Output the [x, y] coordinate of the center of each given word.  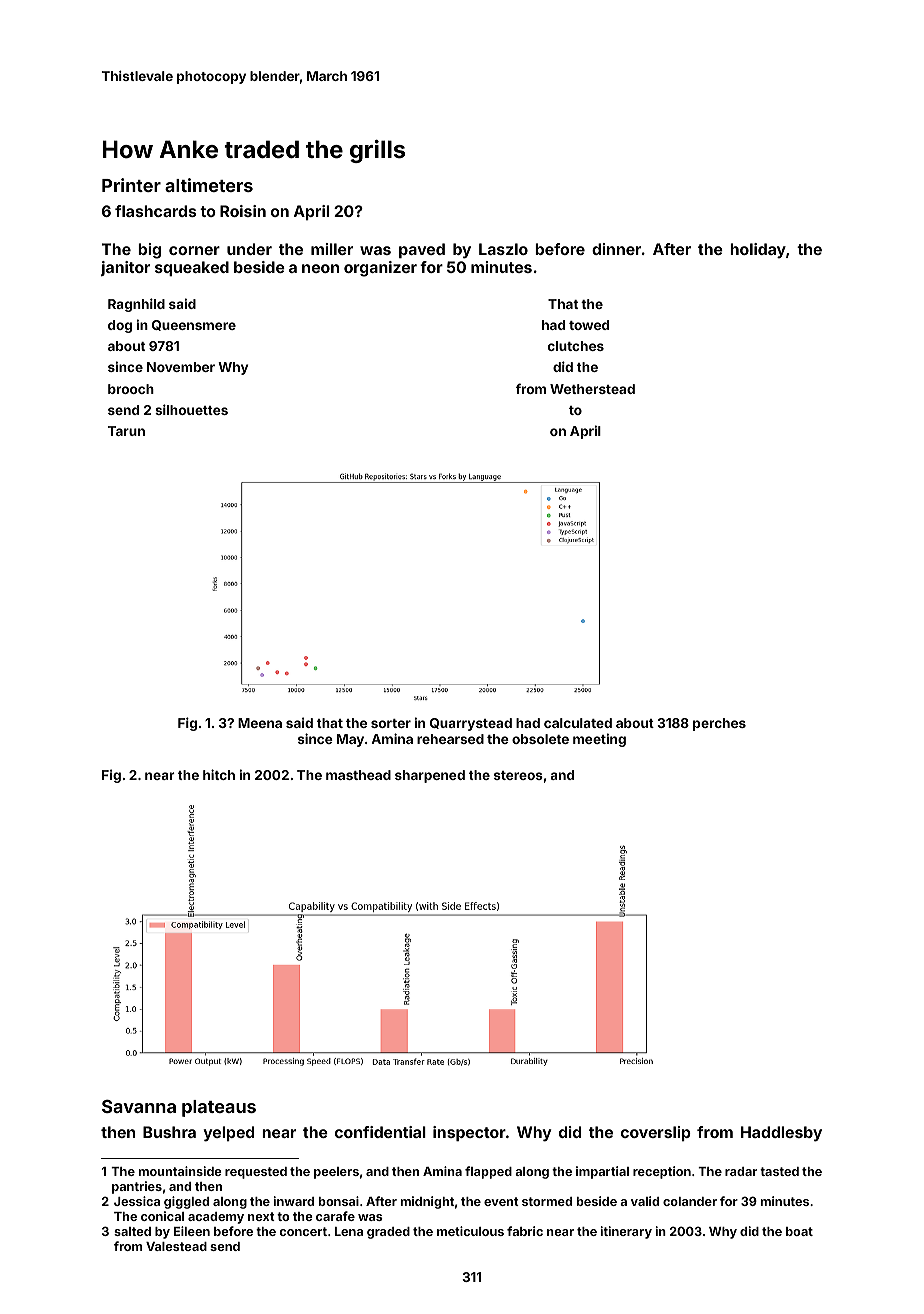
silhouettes [191, 409]
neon [320, 268]
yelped [229, 1134]
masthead [358, 775]
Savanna [139, 1106]
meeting [599, 740]
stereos [518, 775]
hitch [219, 774]
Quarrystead [471, 724]
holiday [758, 251]
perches [719, 724]
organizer [380, 269]
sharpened [430, 776]
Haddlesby [781, 1134]
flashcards [155, 211]
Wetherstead [592, 389]
